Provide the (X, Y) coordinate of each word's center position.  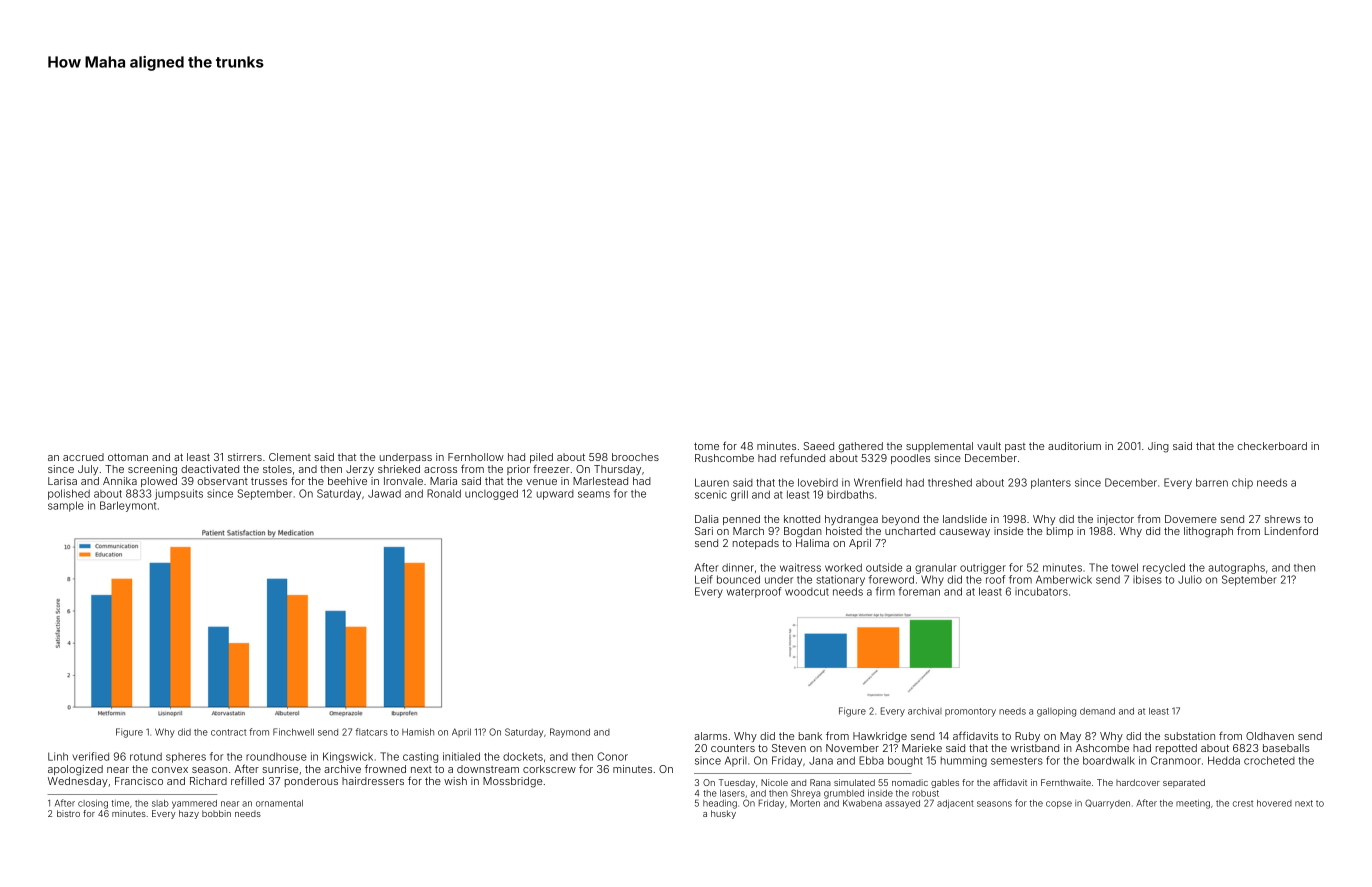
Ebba (871, 760)
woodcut (807, 592)
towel (1125, 567)
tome (706, 446)
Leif (704, 579)
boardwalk (1109, 760)
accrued (83, 457)
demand (1097, 711)
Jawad (384, 493)
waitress (800, 567)
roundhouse (276, 756)
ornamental (279, 803)
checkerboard (1272, 446)
